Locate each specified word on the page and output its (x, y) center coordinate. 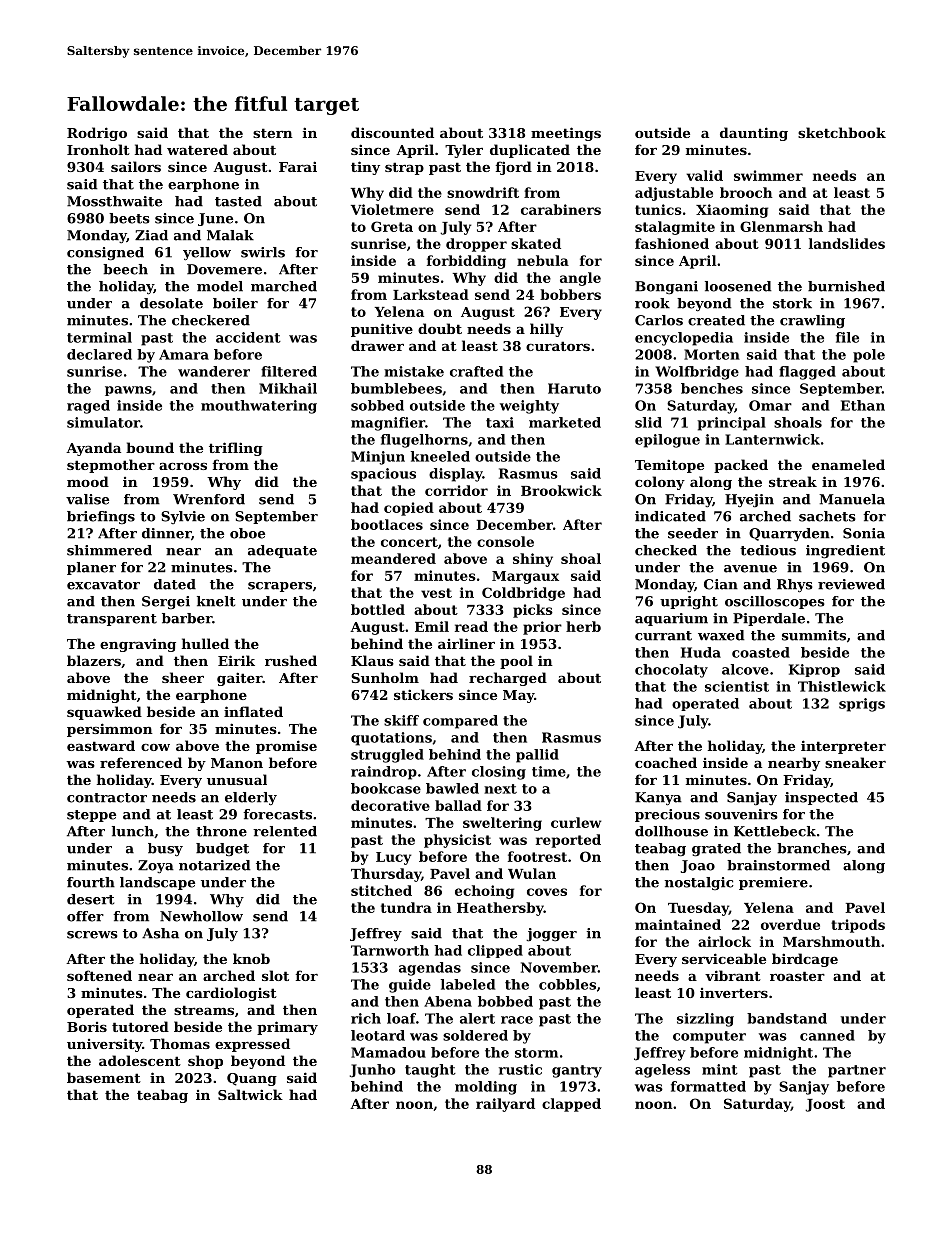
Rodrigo (97, 134)
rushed (291, 660)
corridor (456, 490)
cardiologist (231, 994)
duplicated (530, 151)
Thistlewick (842, 686)
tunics (658, 209)
